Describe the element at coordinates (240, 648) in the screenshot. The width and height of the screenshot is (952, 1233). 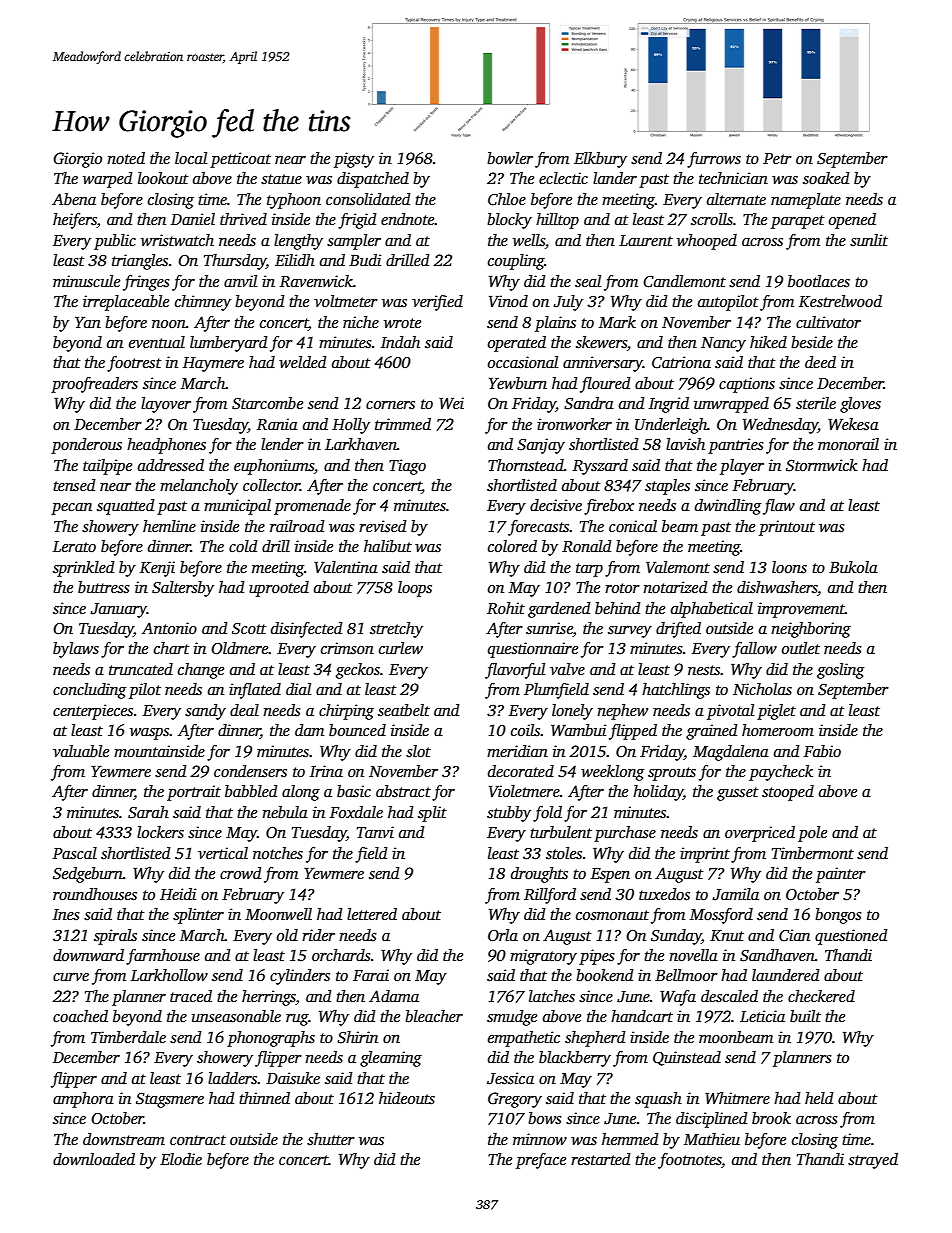
I see `Oldmere` at that location.
